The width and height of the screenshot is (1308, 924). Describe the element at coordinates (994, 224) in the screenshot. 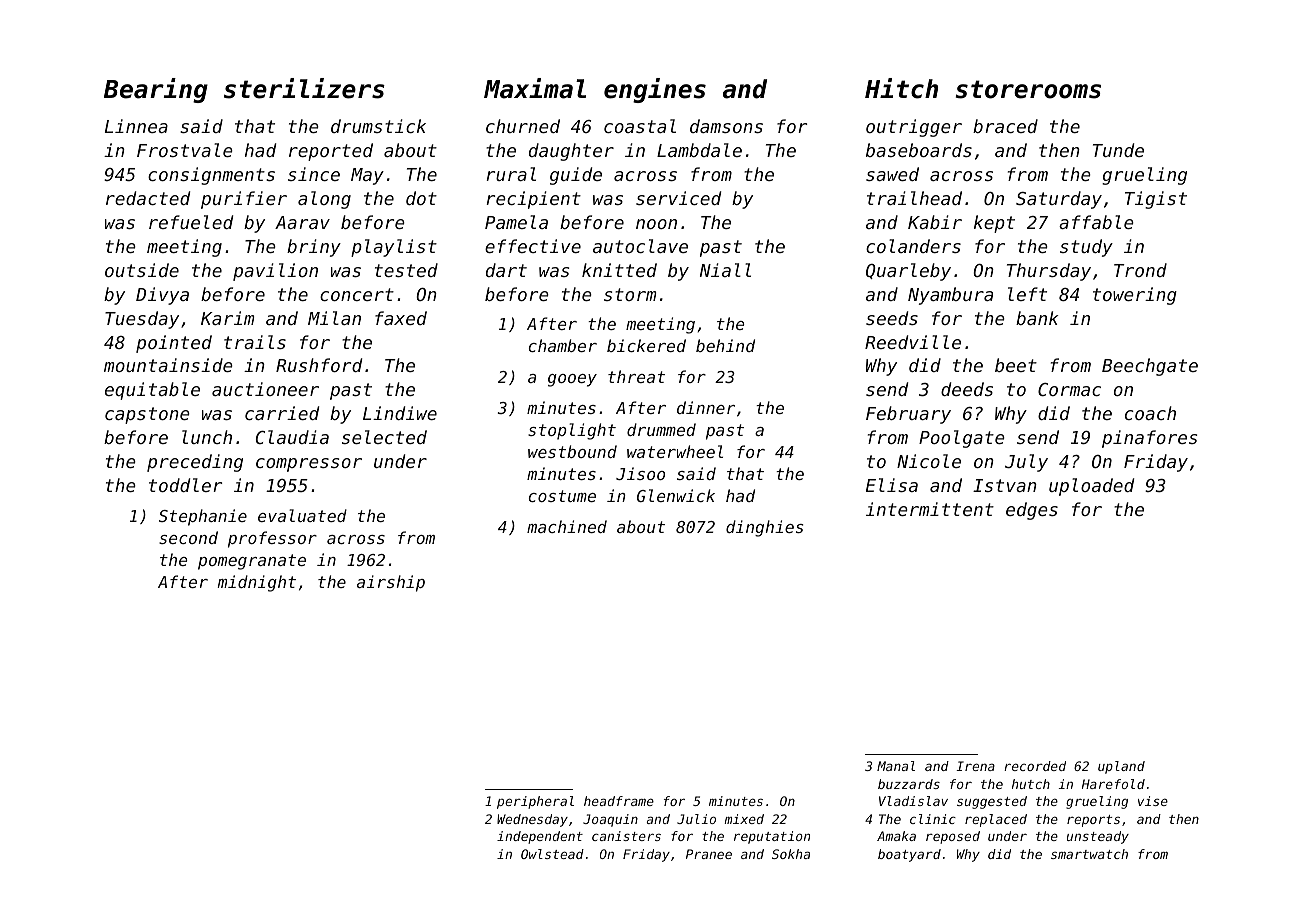

I see `kept` at that location.
